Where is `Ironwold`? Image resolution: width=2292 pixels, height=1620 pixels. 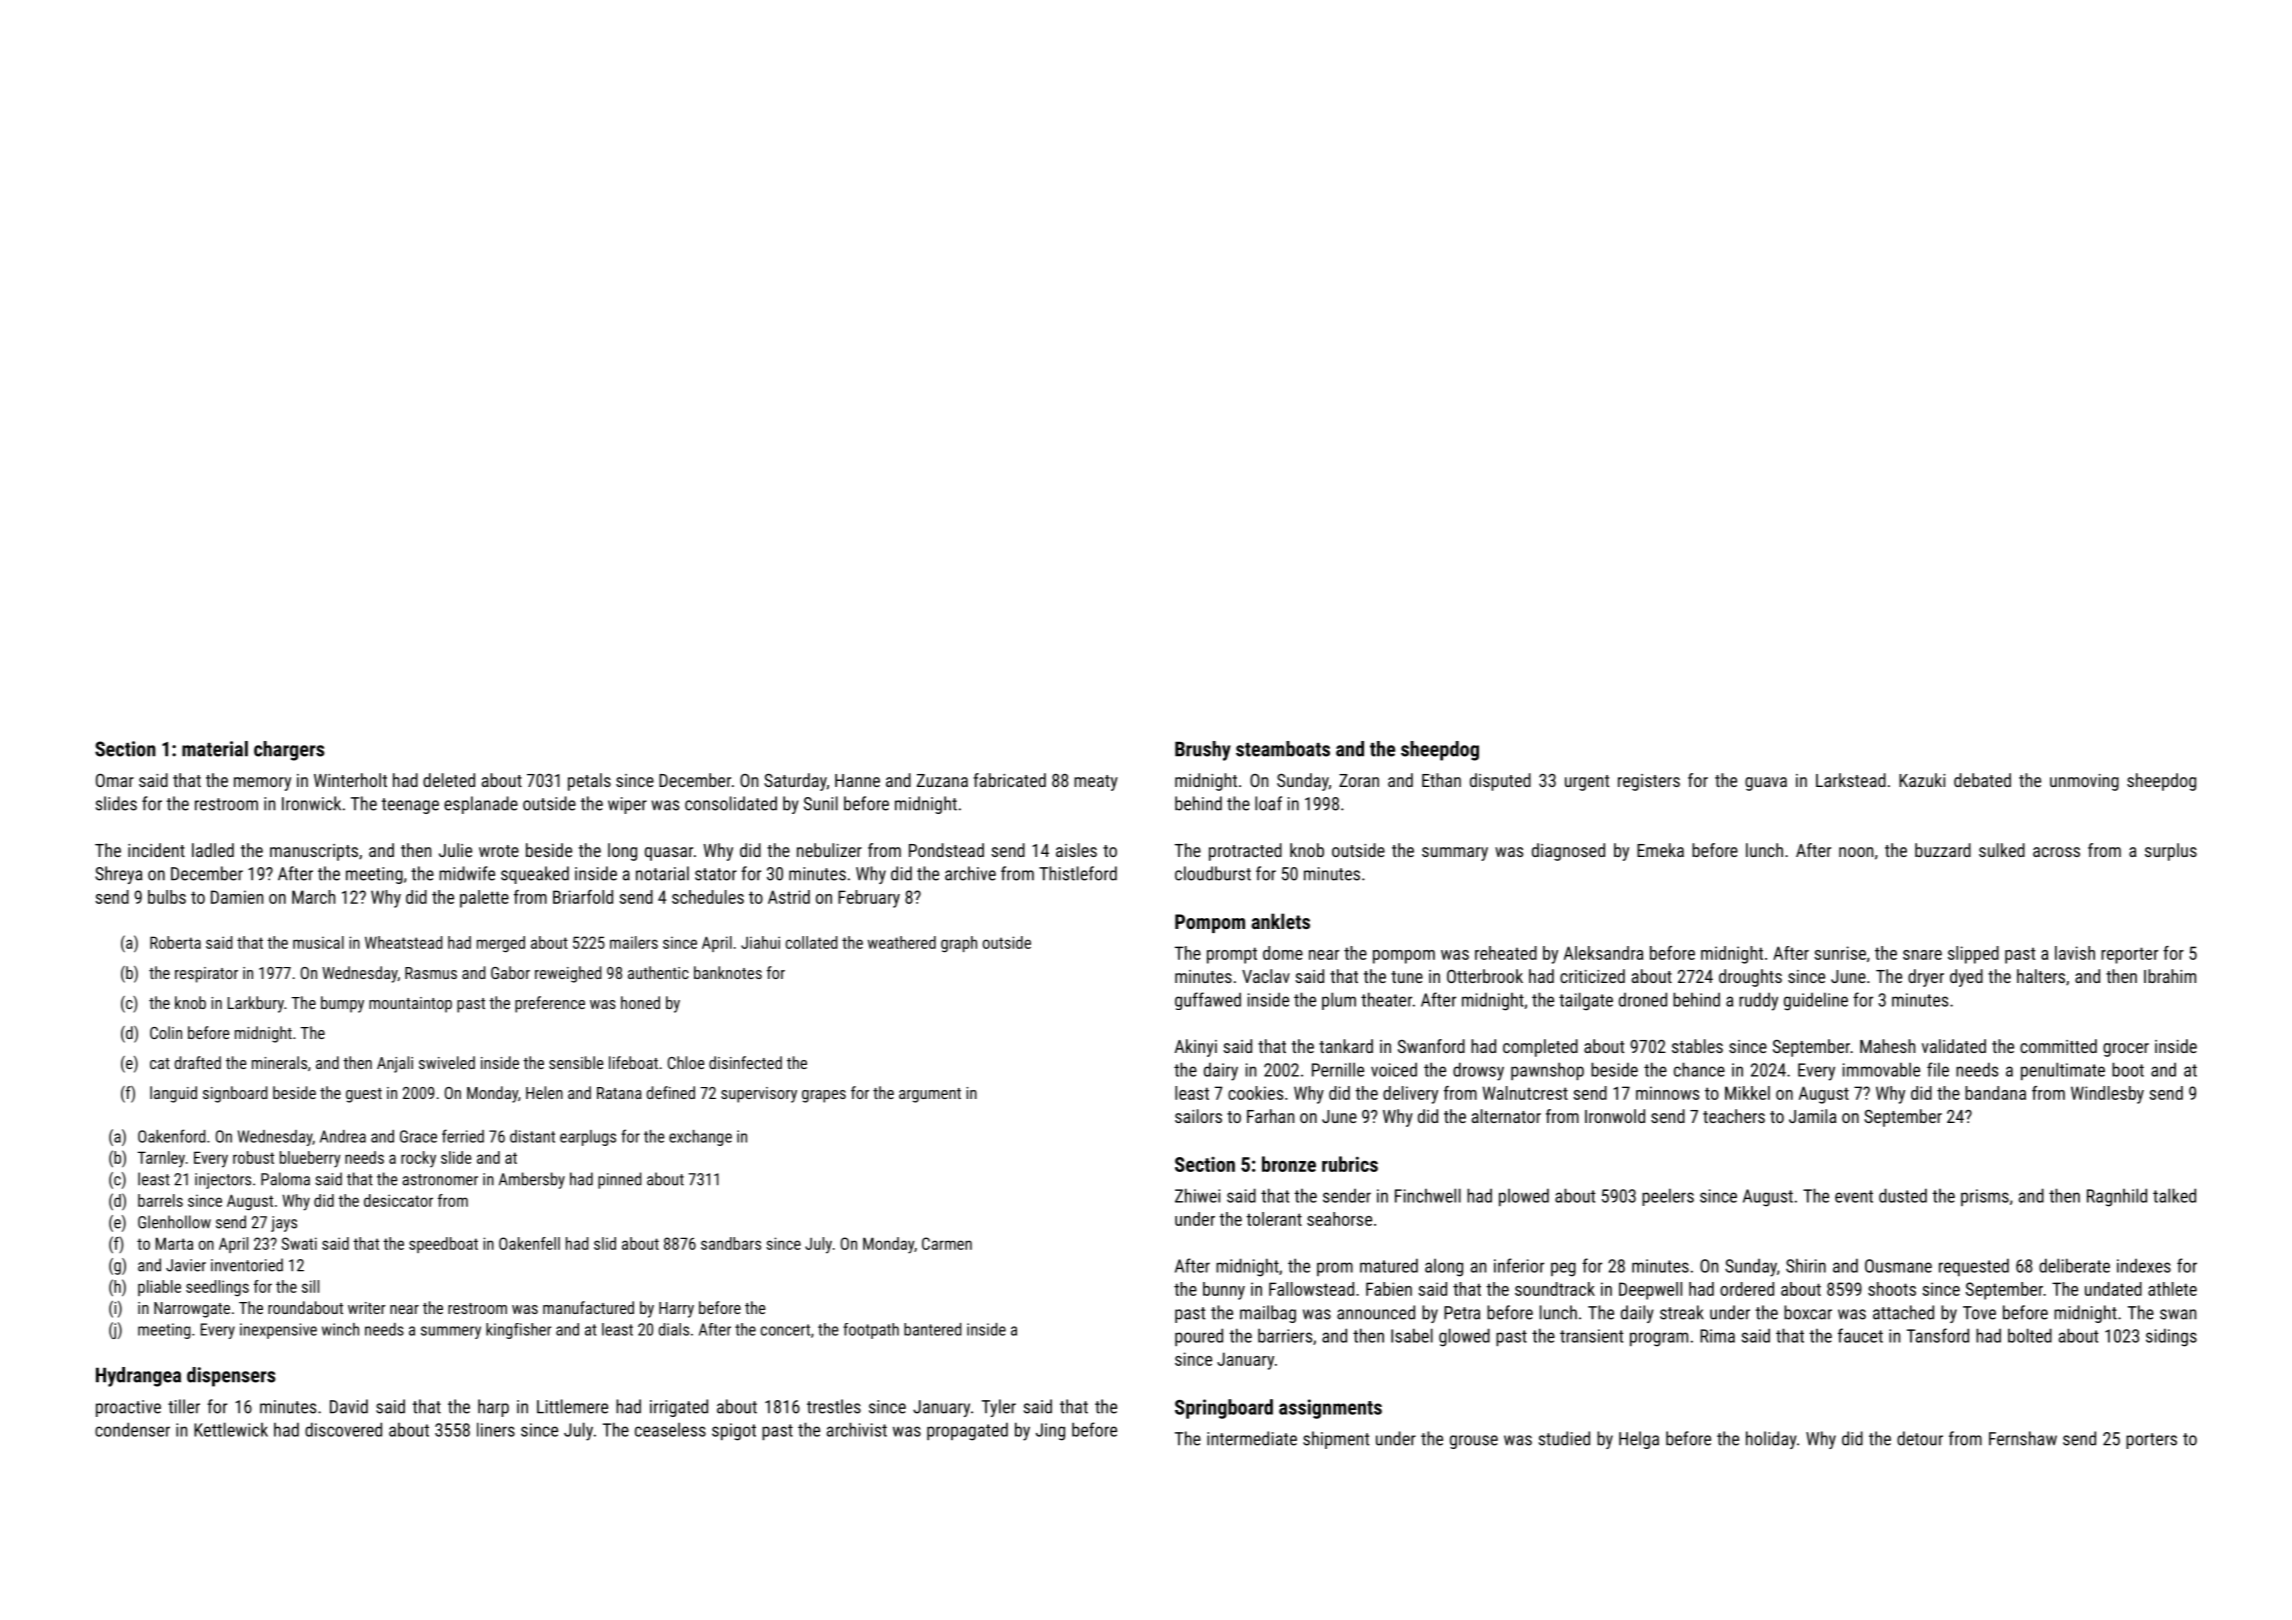 Ironwold is located at coordinates (1615, 1116).
